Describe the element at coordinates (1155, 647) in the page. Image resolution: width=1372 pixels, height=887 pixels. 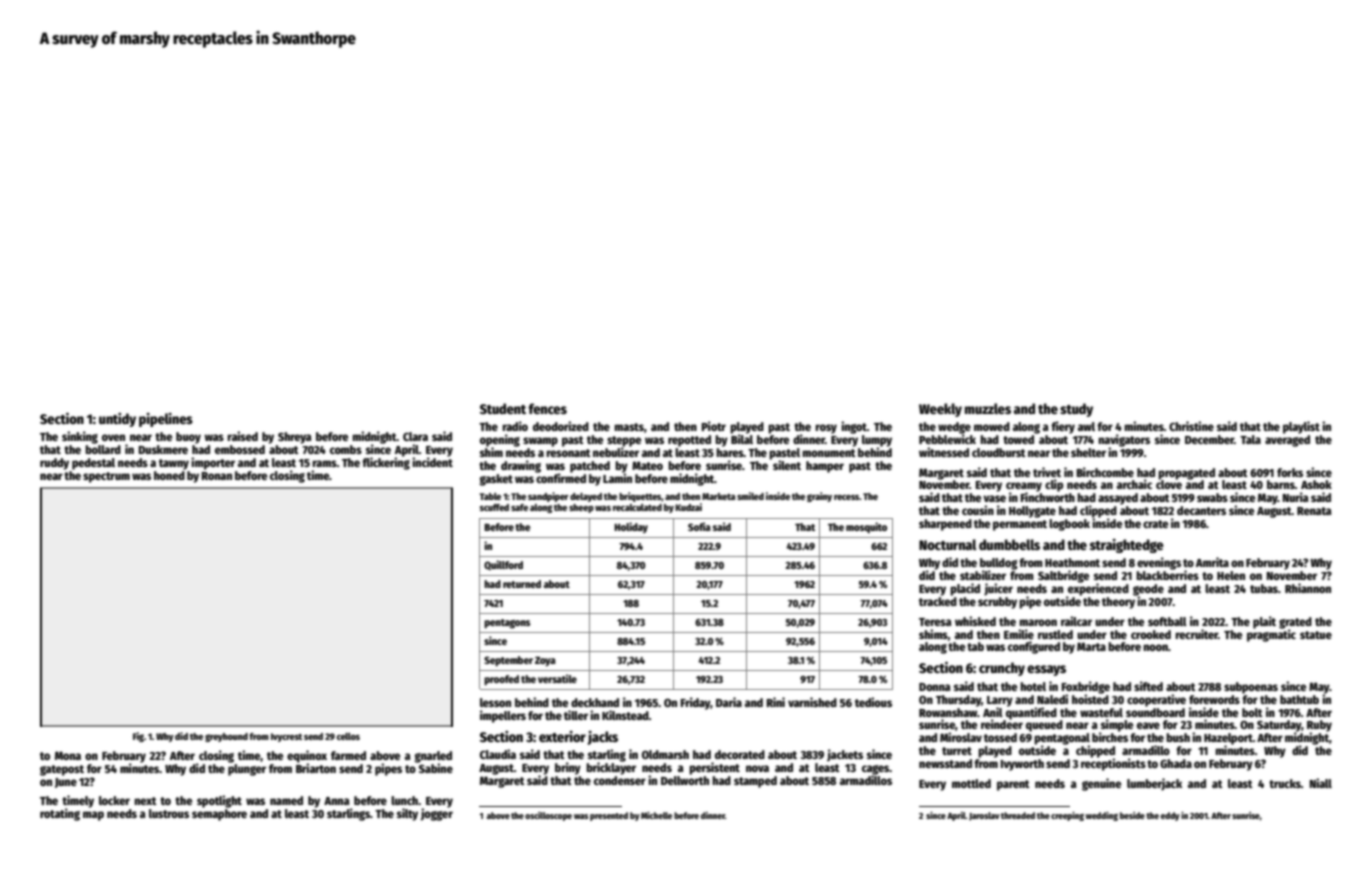
I see `noon` at that location.
